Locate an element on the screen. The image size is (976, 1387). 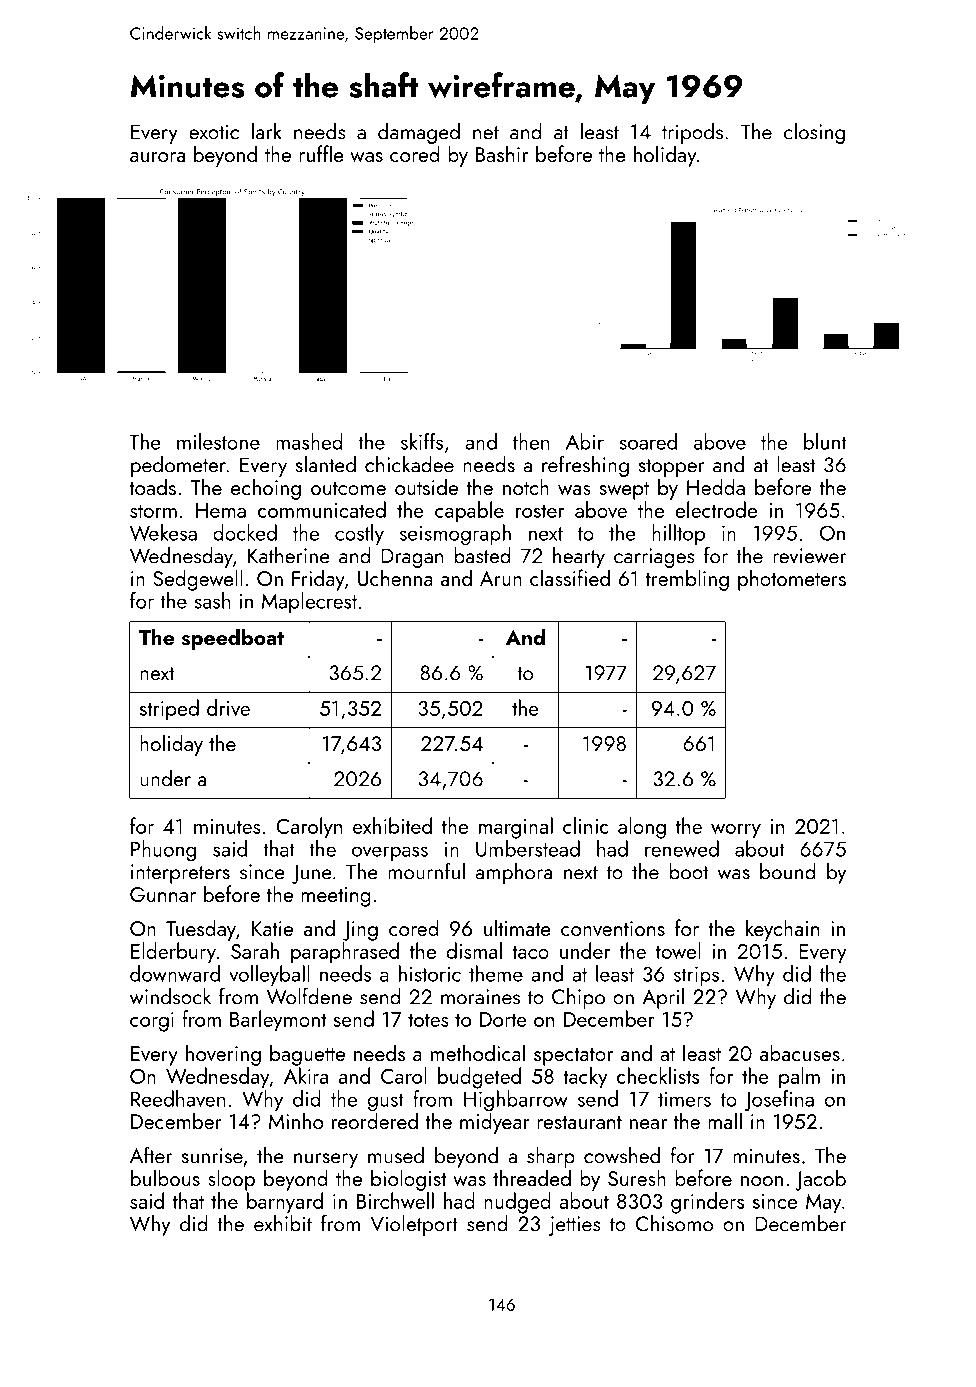
barnyard is located at coordinates (285, 1203).
